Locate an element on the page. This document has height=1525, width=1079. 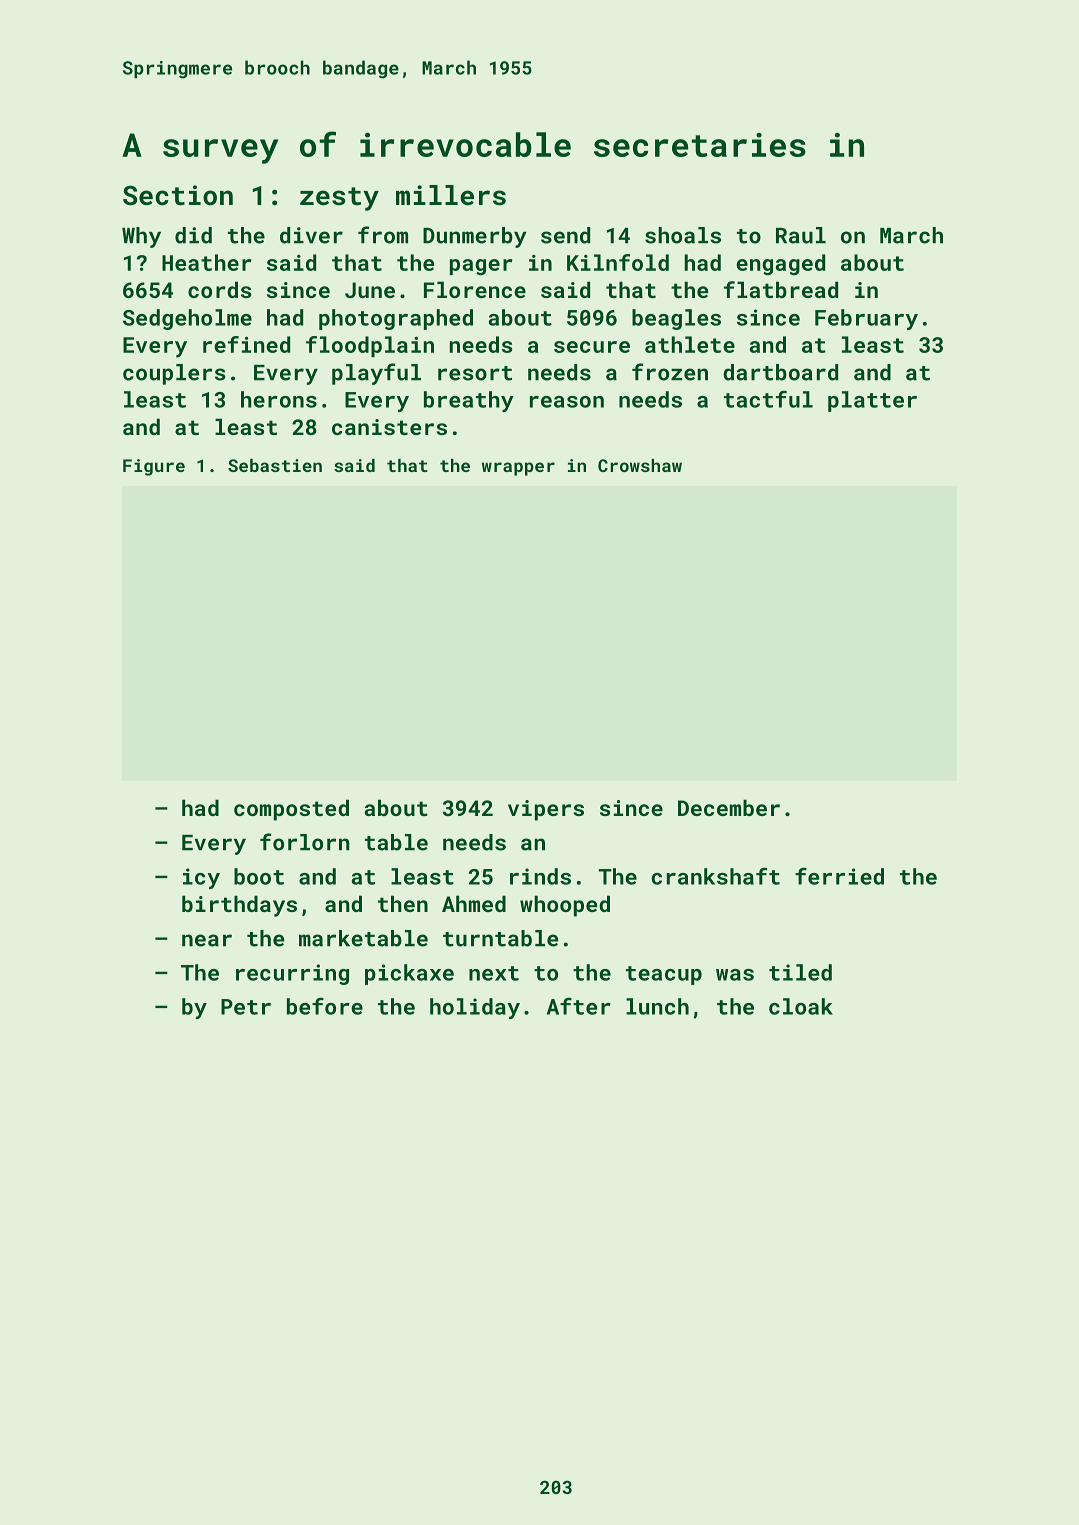
secure is located at coordinates (592, 347).
